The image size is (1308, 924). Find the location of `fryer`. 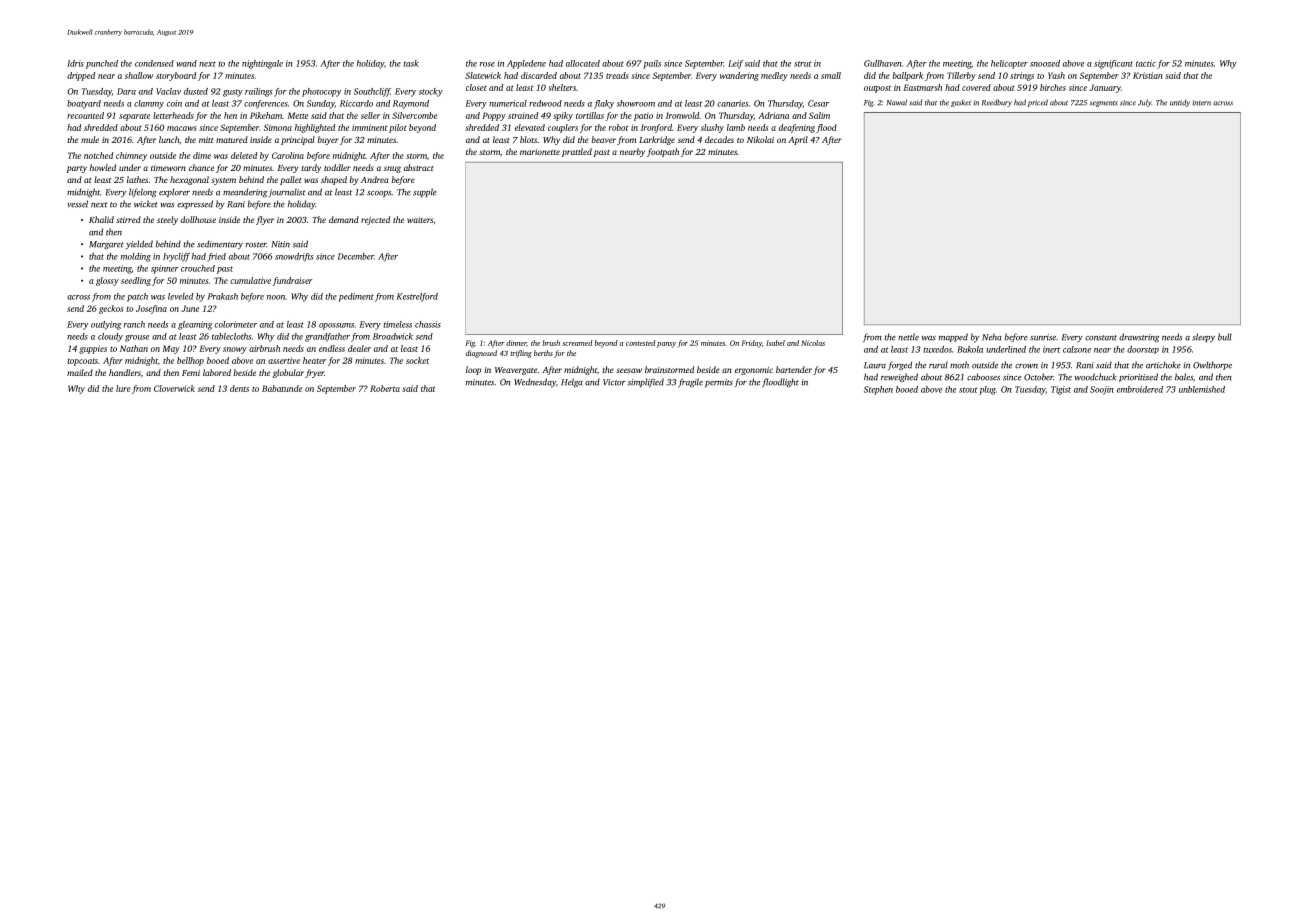

fryer is located at coordinates (314, 373).
